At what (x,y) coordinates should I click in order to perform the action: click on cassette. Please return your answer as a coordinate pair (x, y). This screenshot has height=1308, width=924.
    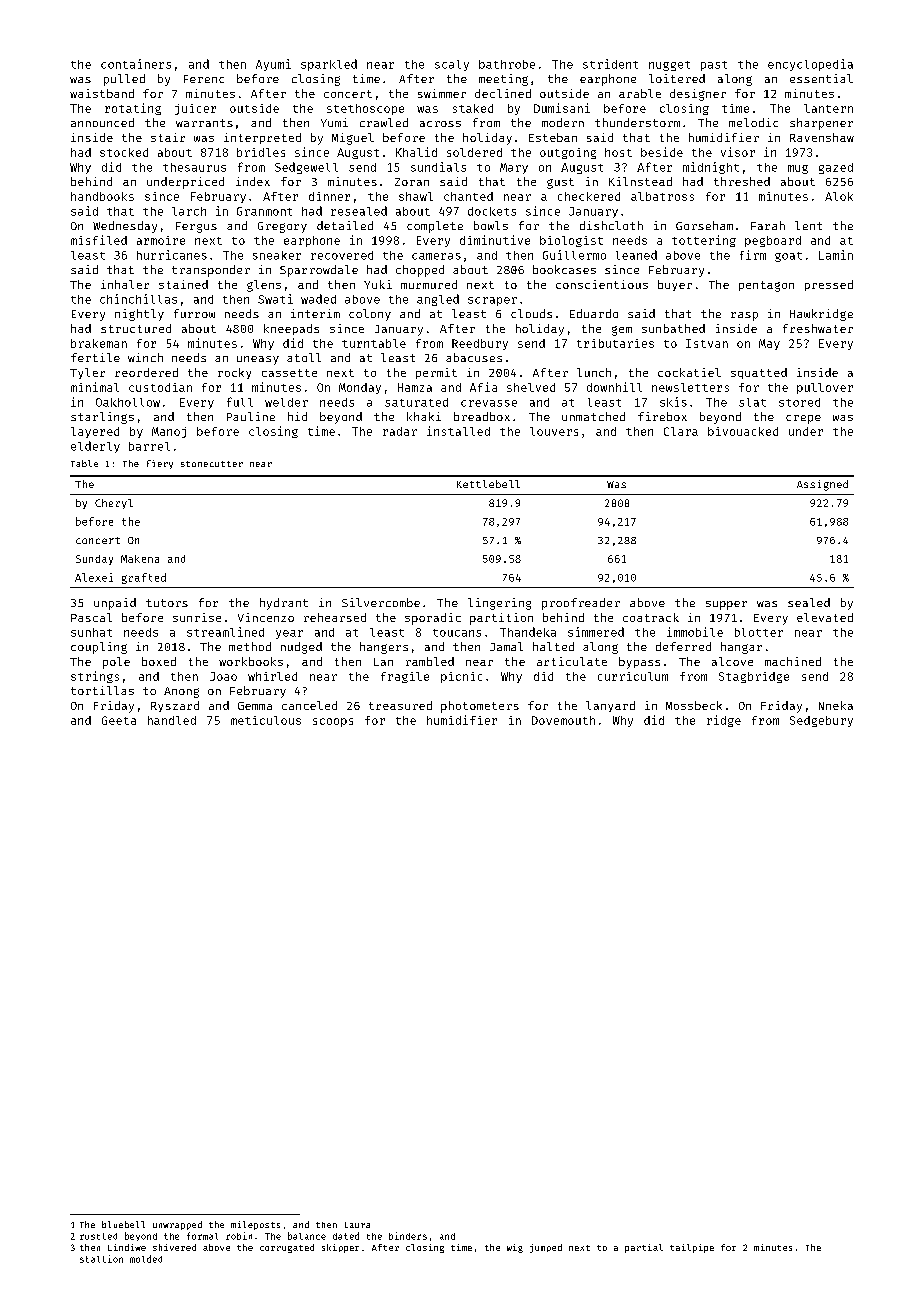
    Looking at the image, I should click on (289, 373).
